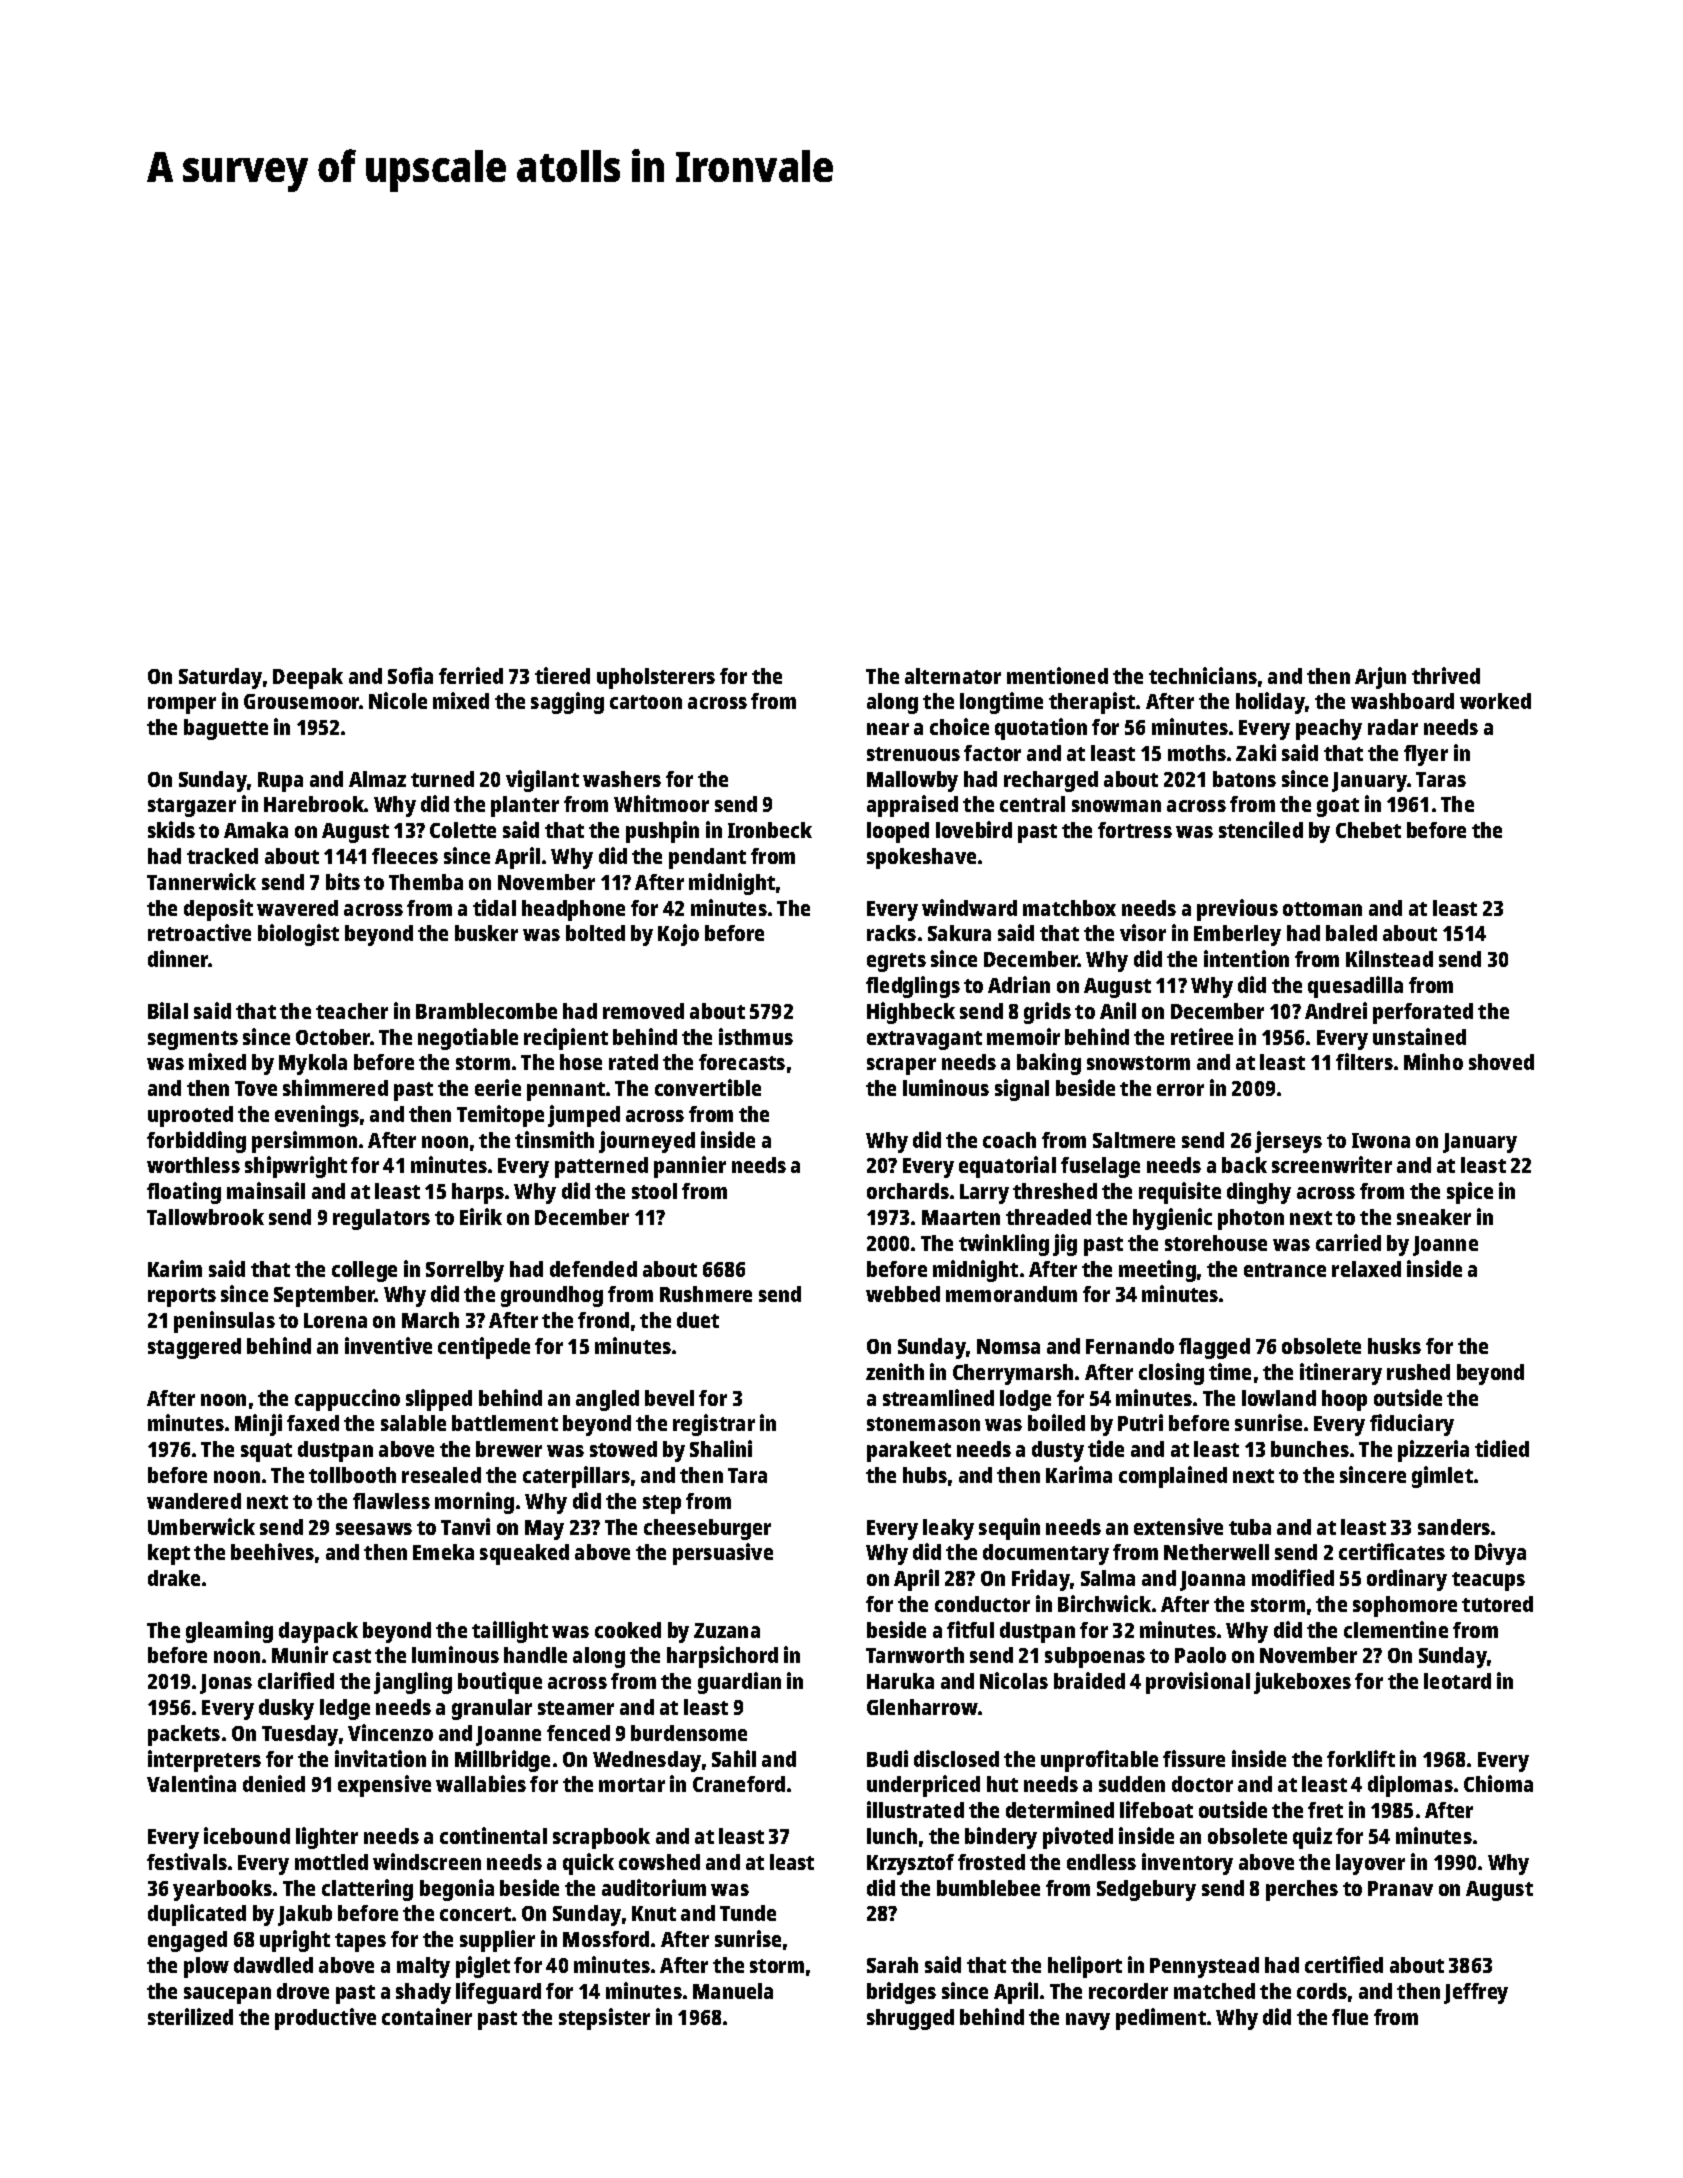 The image size is (1683, 2178). I want to click on spice, so click(1470, 1193).
